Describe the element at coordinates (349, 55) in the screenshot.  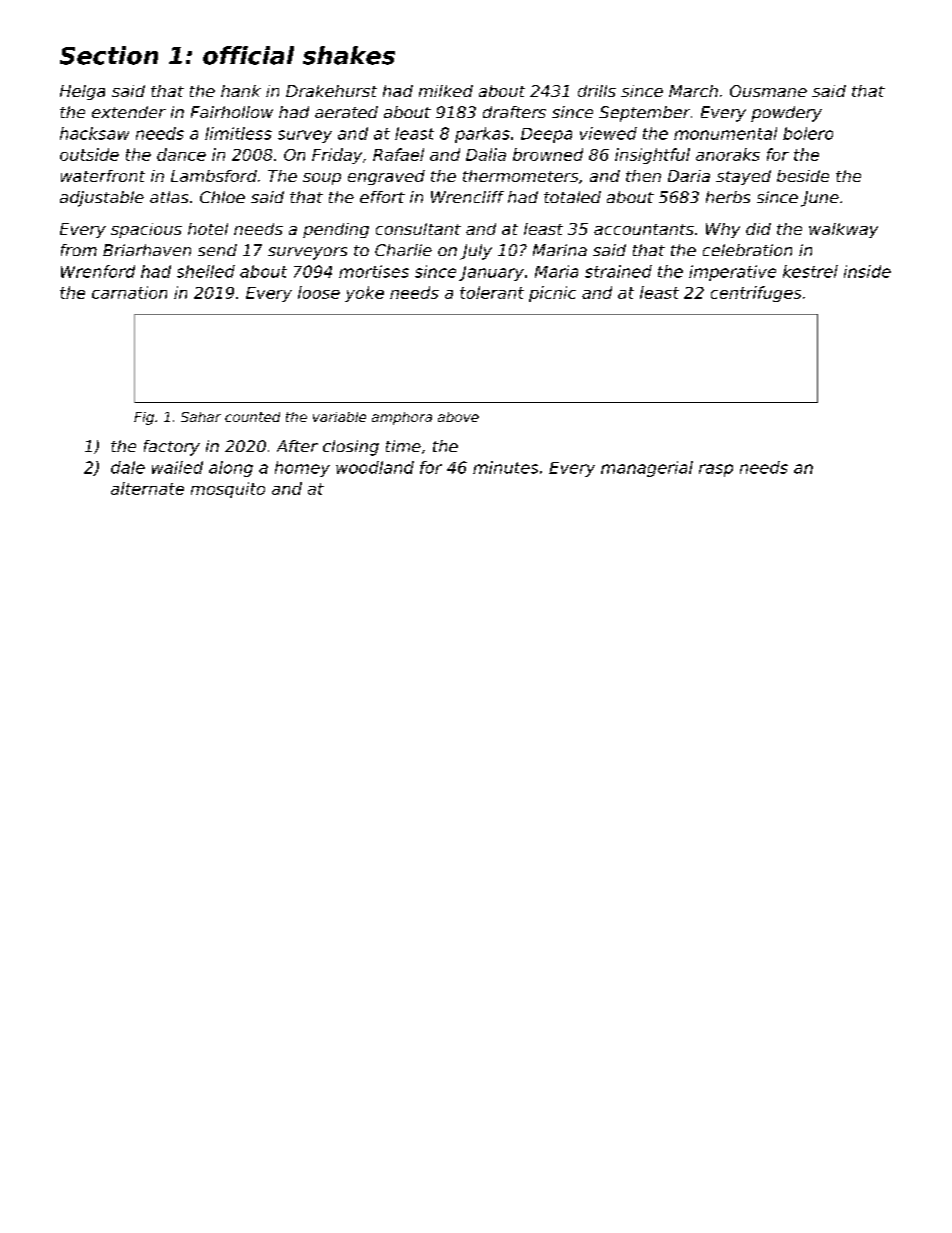
I see `shakes` at that location.
